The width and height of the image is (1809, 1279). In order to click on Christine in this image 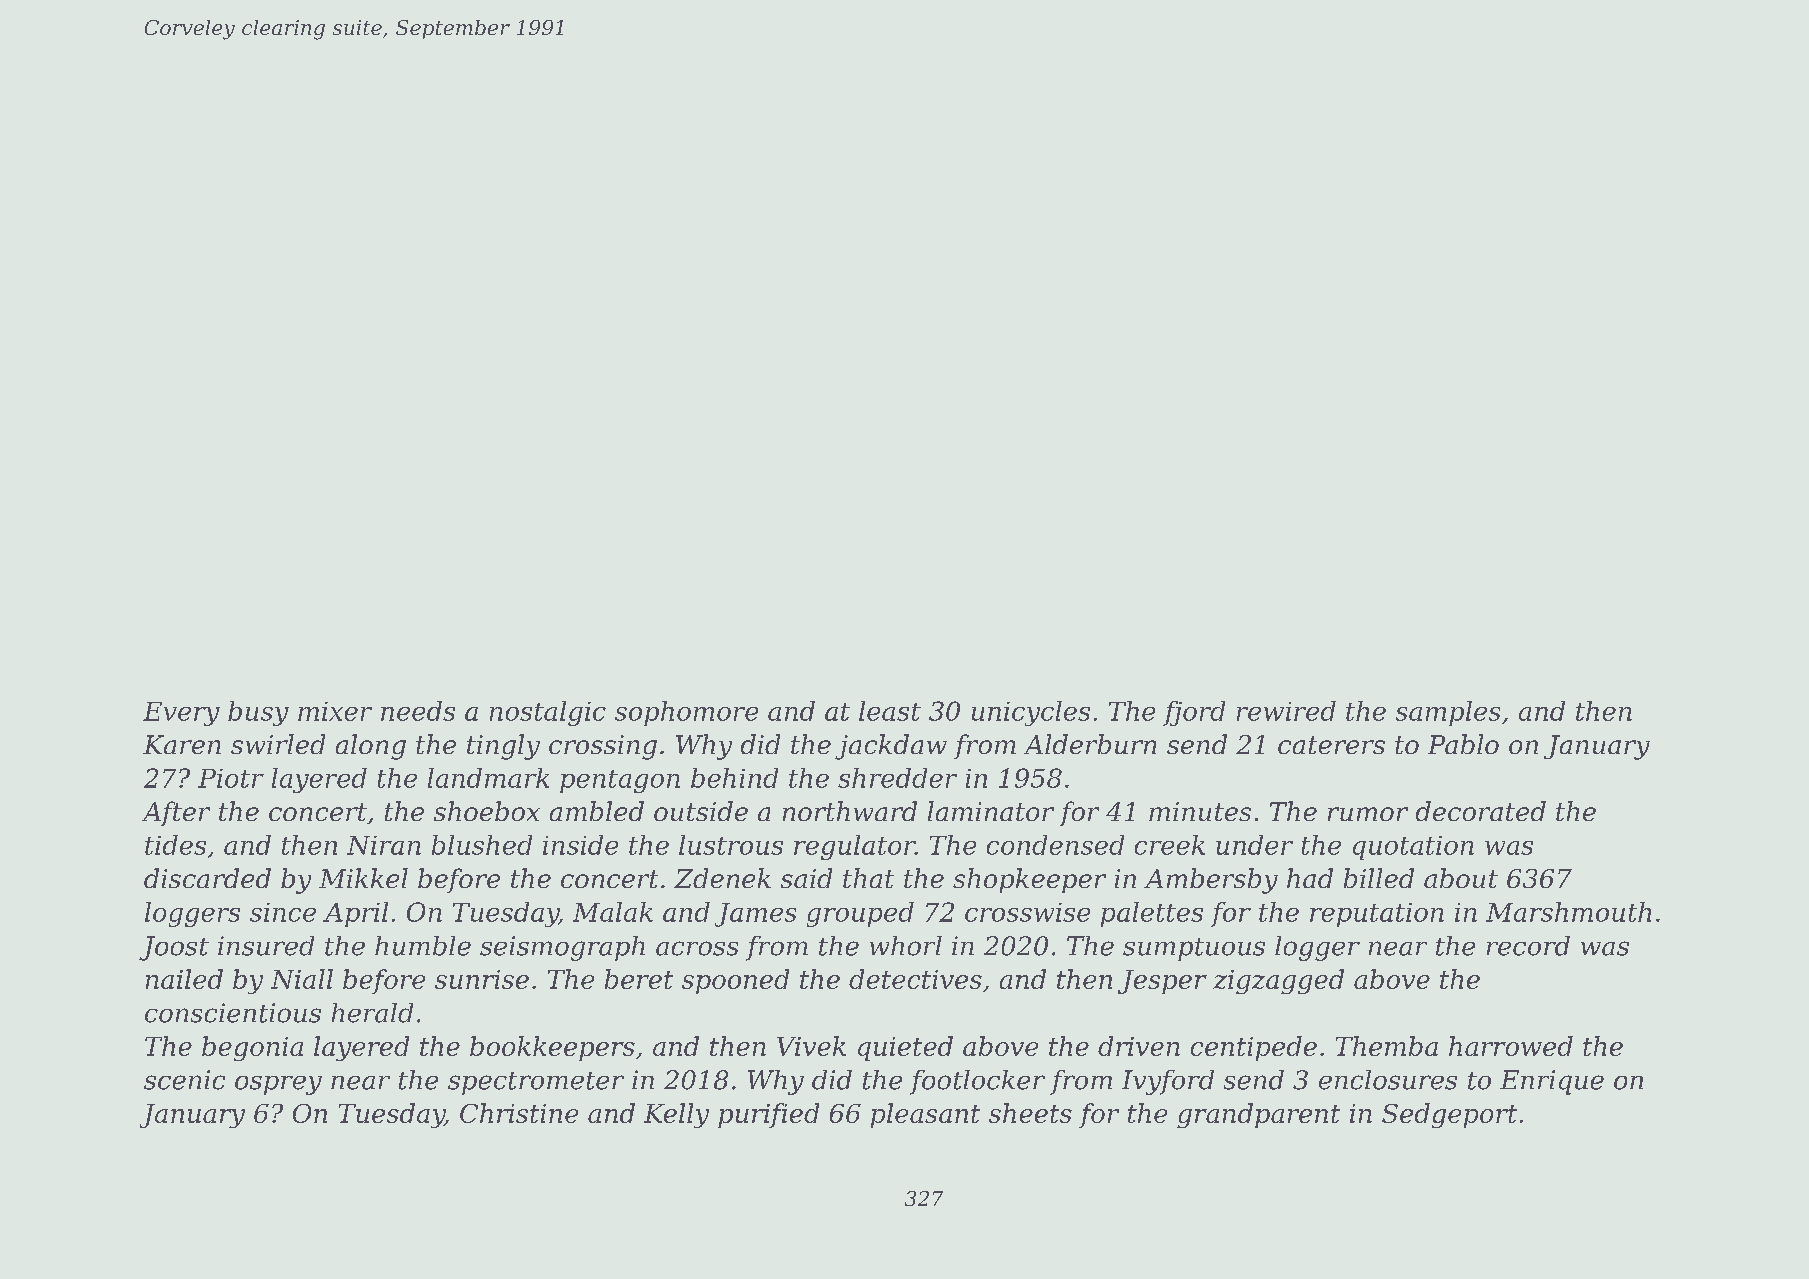, I will do `click(519, 1113)`.
